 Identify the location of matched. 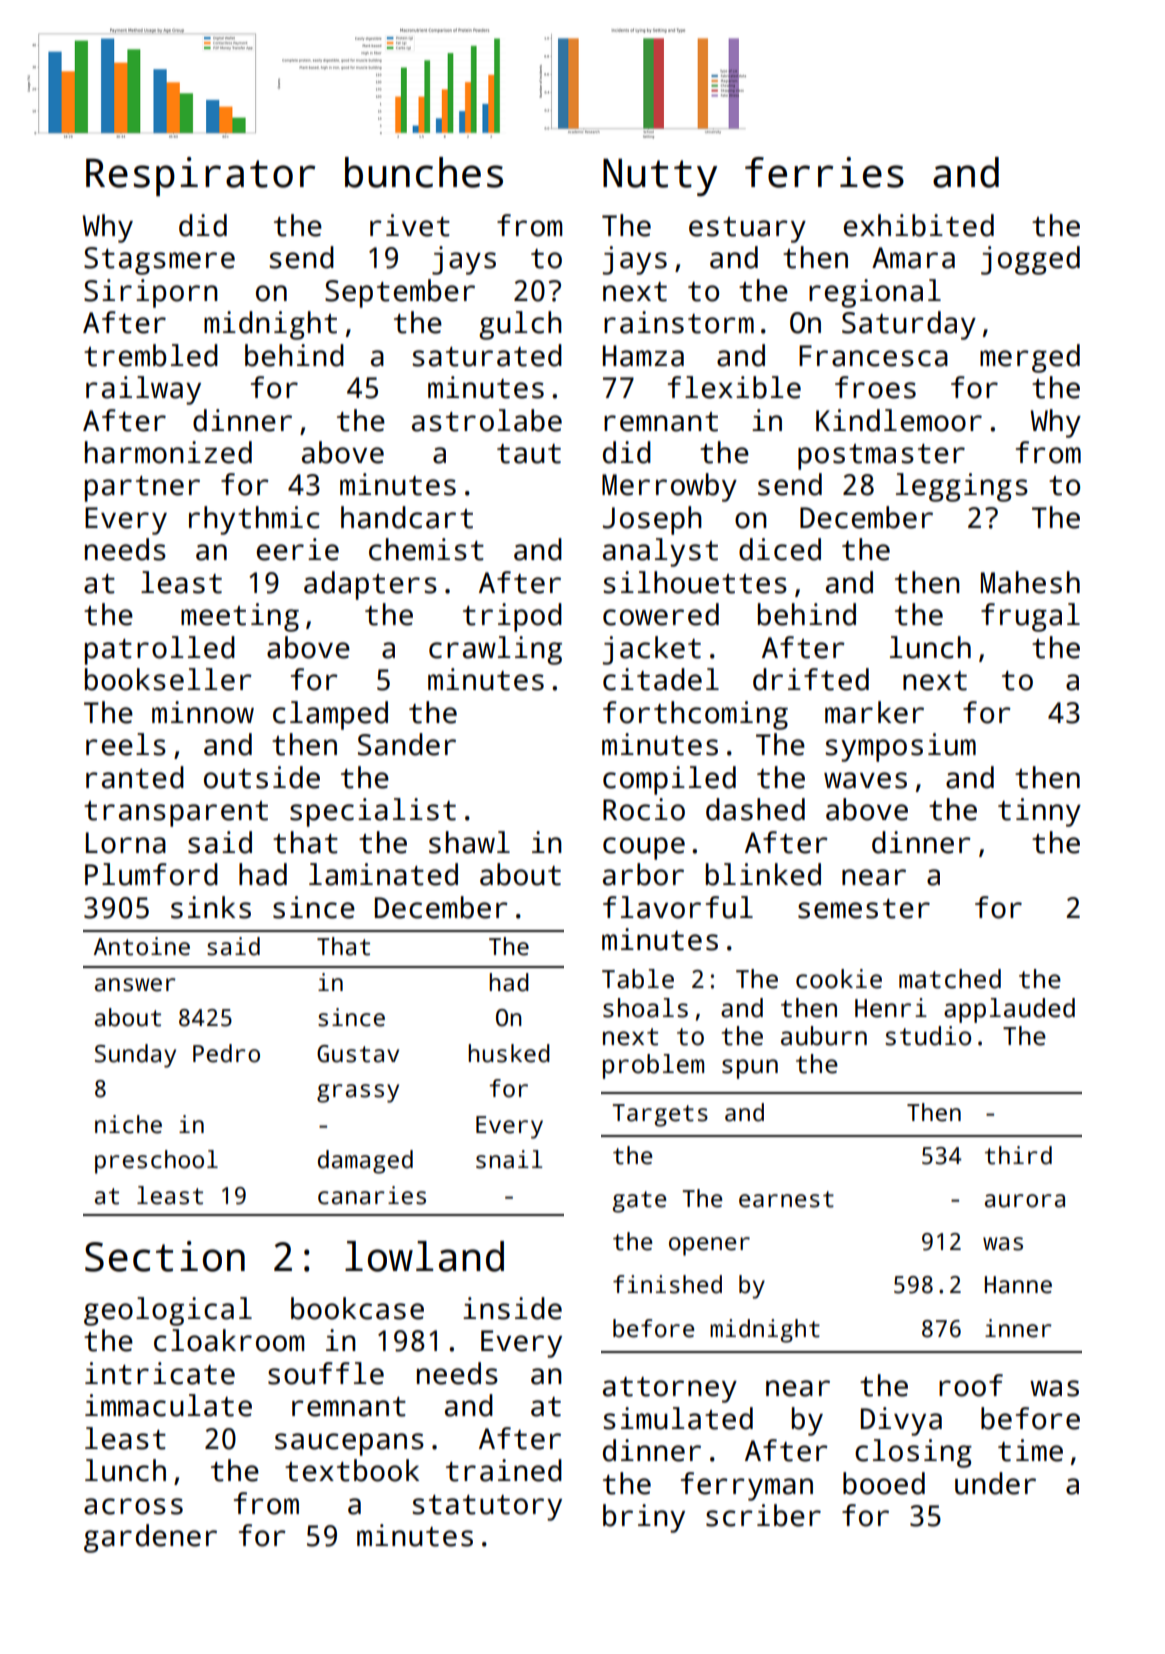
(950, 979).
